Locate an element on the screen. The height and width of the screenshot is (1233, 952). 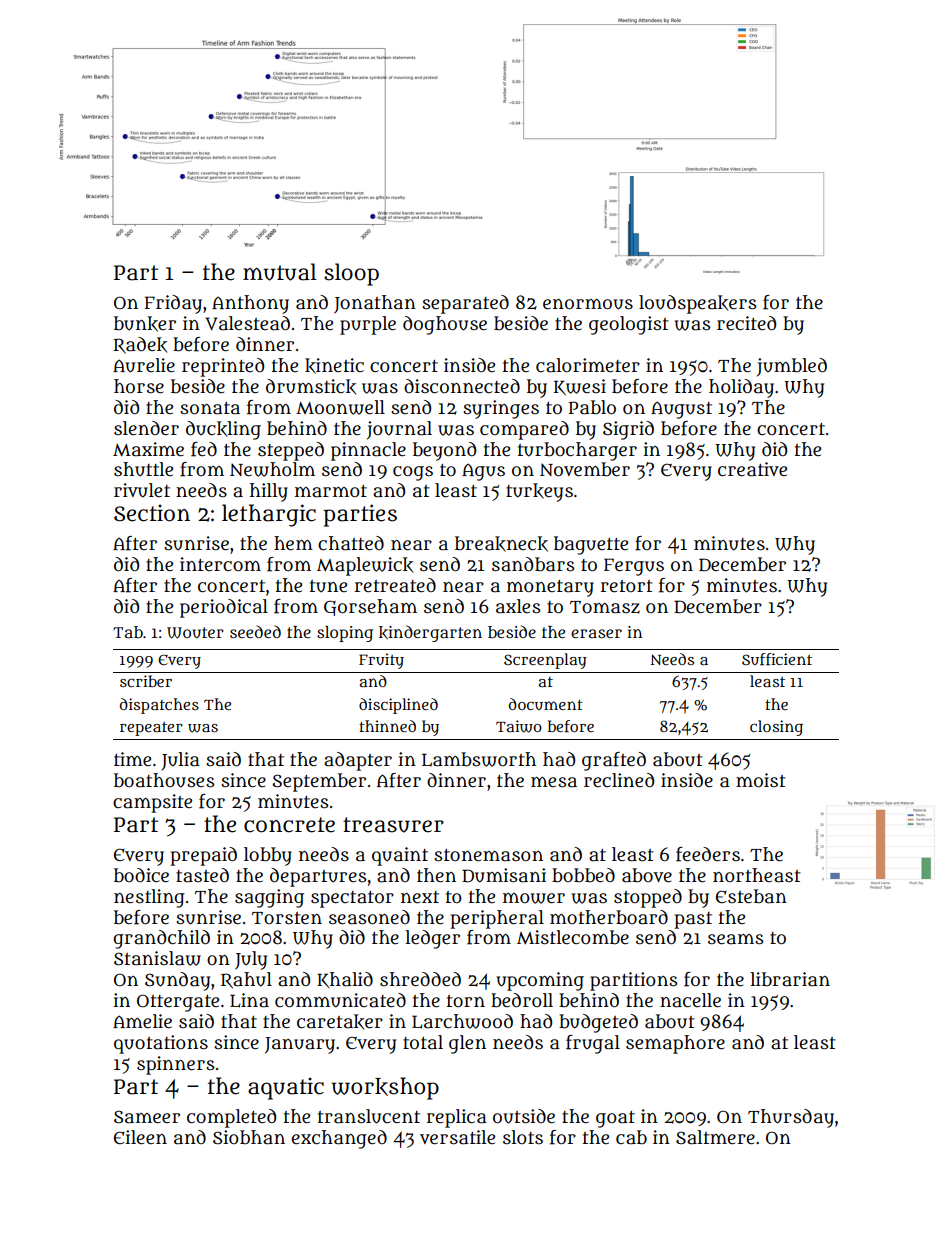
nacelle is located at coordinates (690, 1000).
